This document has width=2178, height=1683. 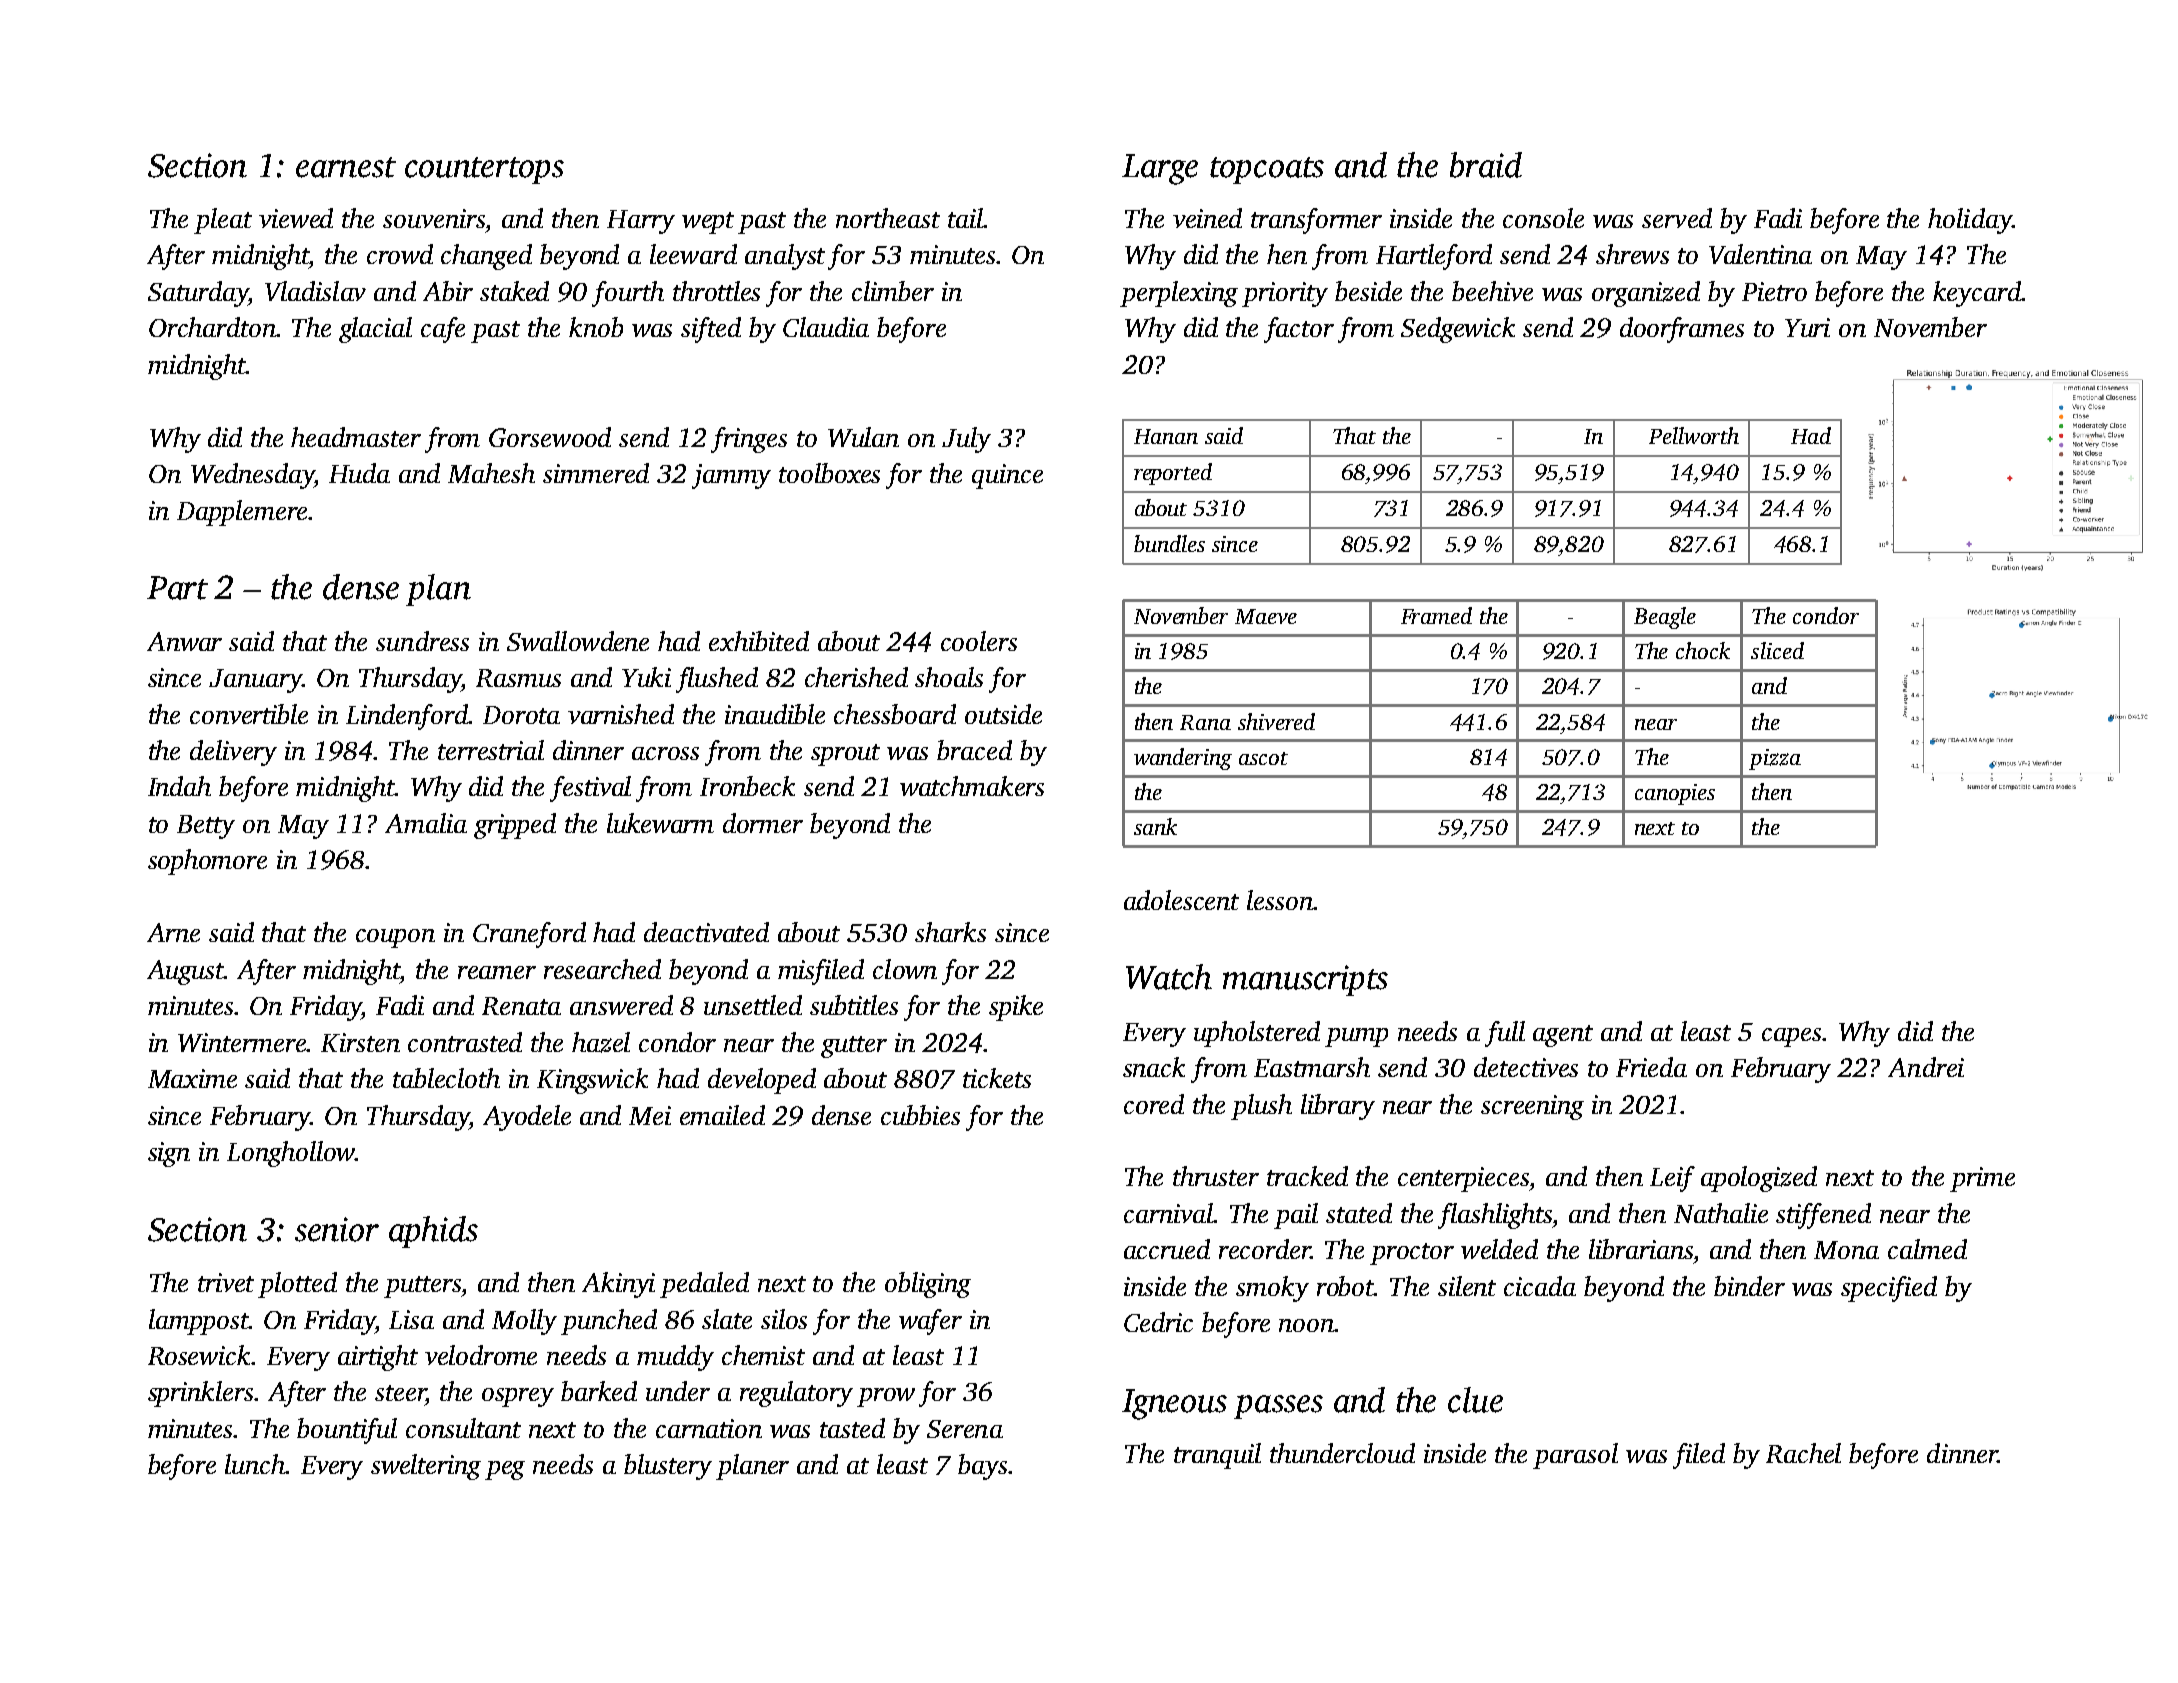 What do you see at coordinates (668, 1467) in the document?
I see `blustery` at bounding box center [668, 1467].
